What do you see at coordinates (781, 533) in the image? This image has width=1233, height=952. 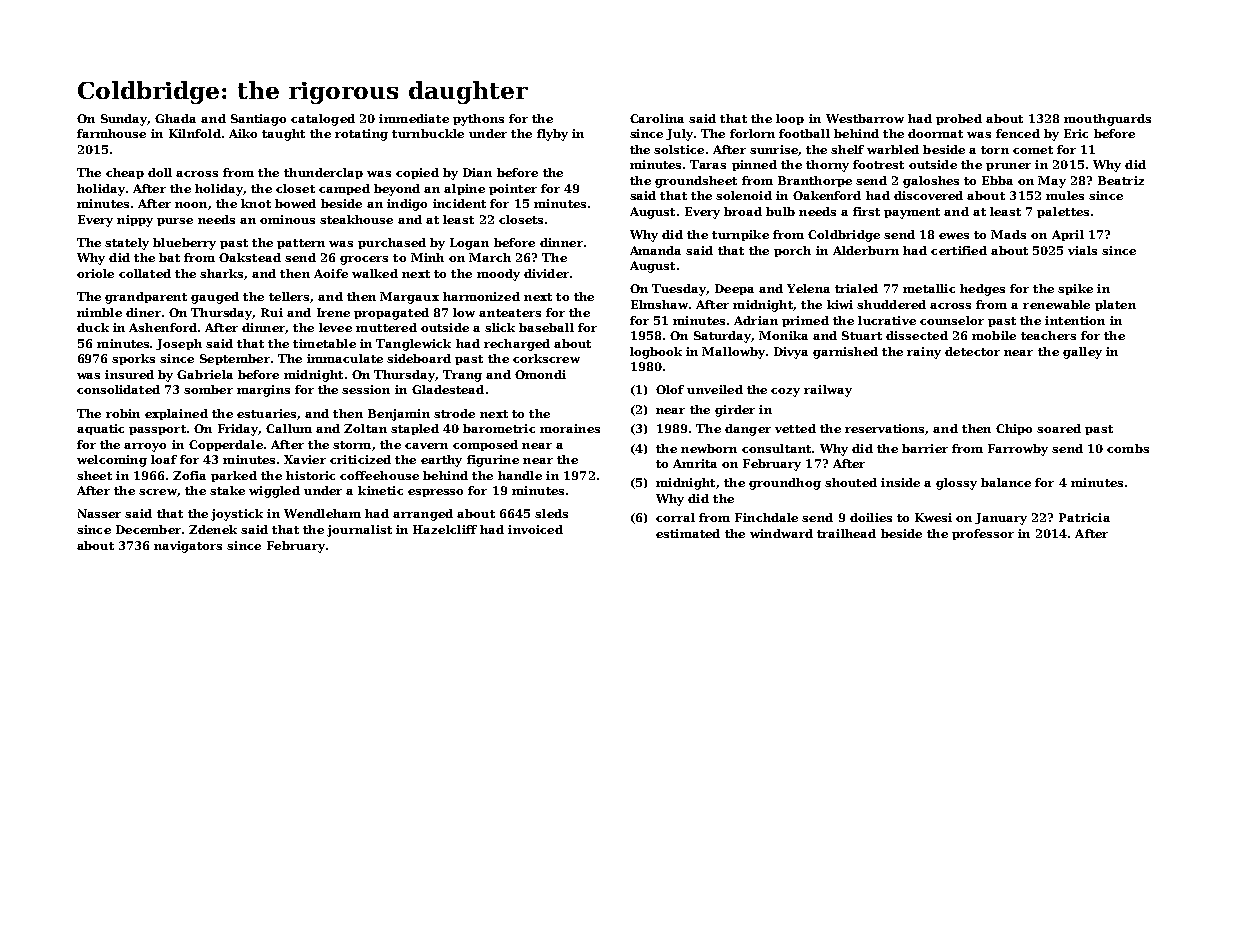 I see `windward` at bounding box center [781, 533].
